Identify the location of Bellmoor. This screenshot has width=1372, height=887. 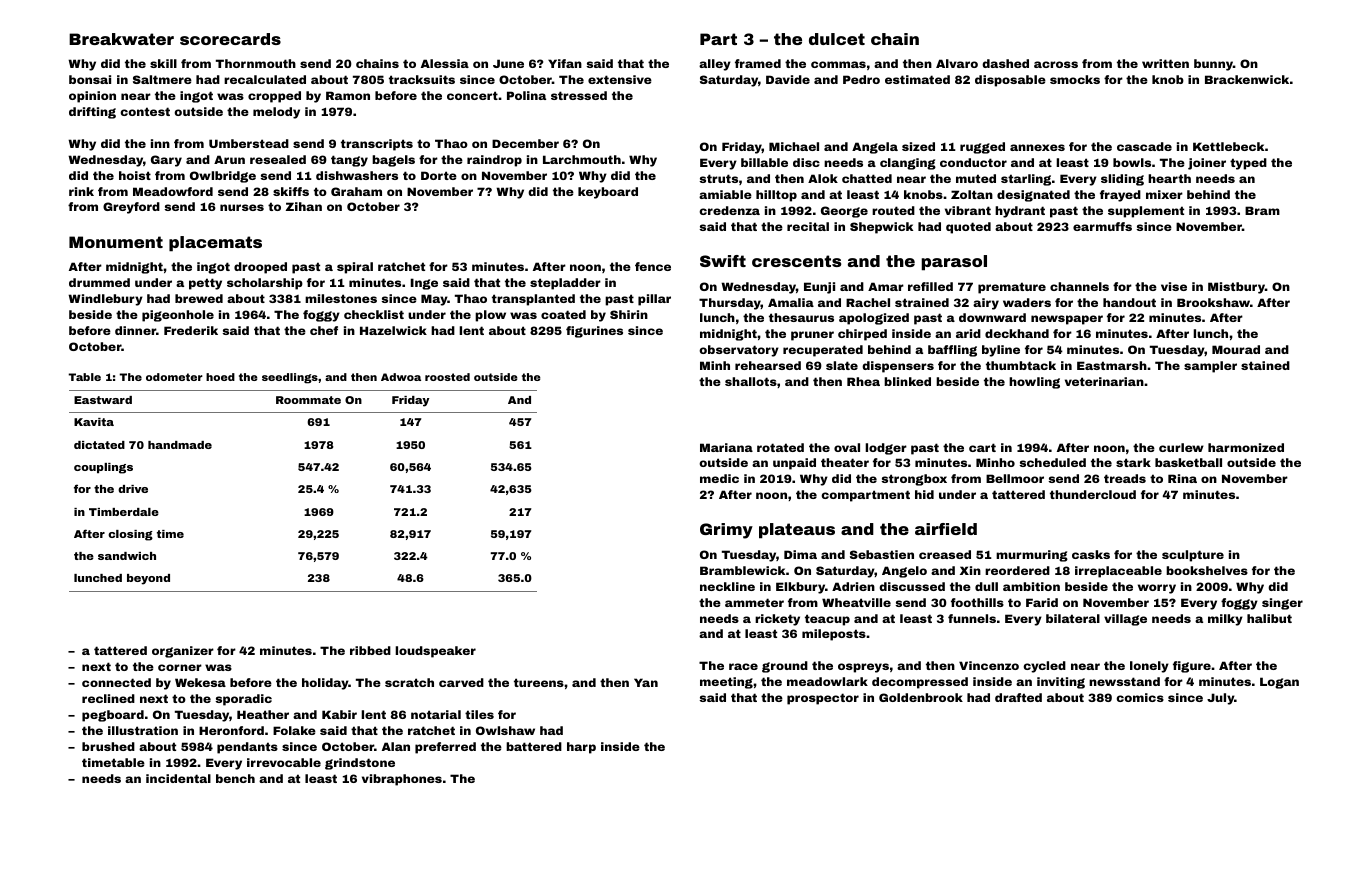
(1015, 478).
